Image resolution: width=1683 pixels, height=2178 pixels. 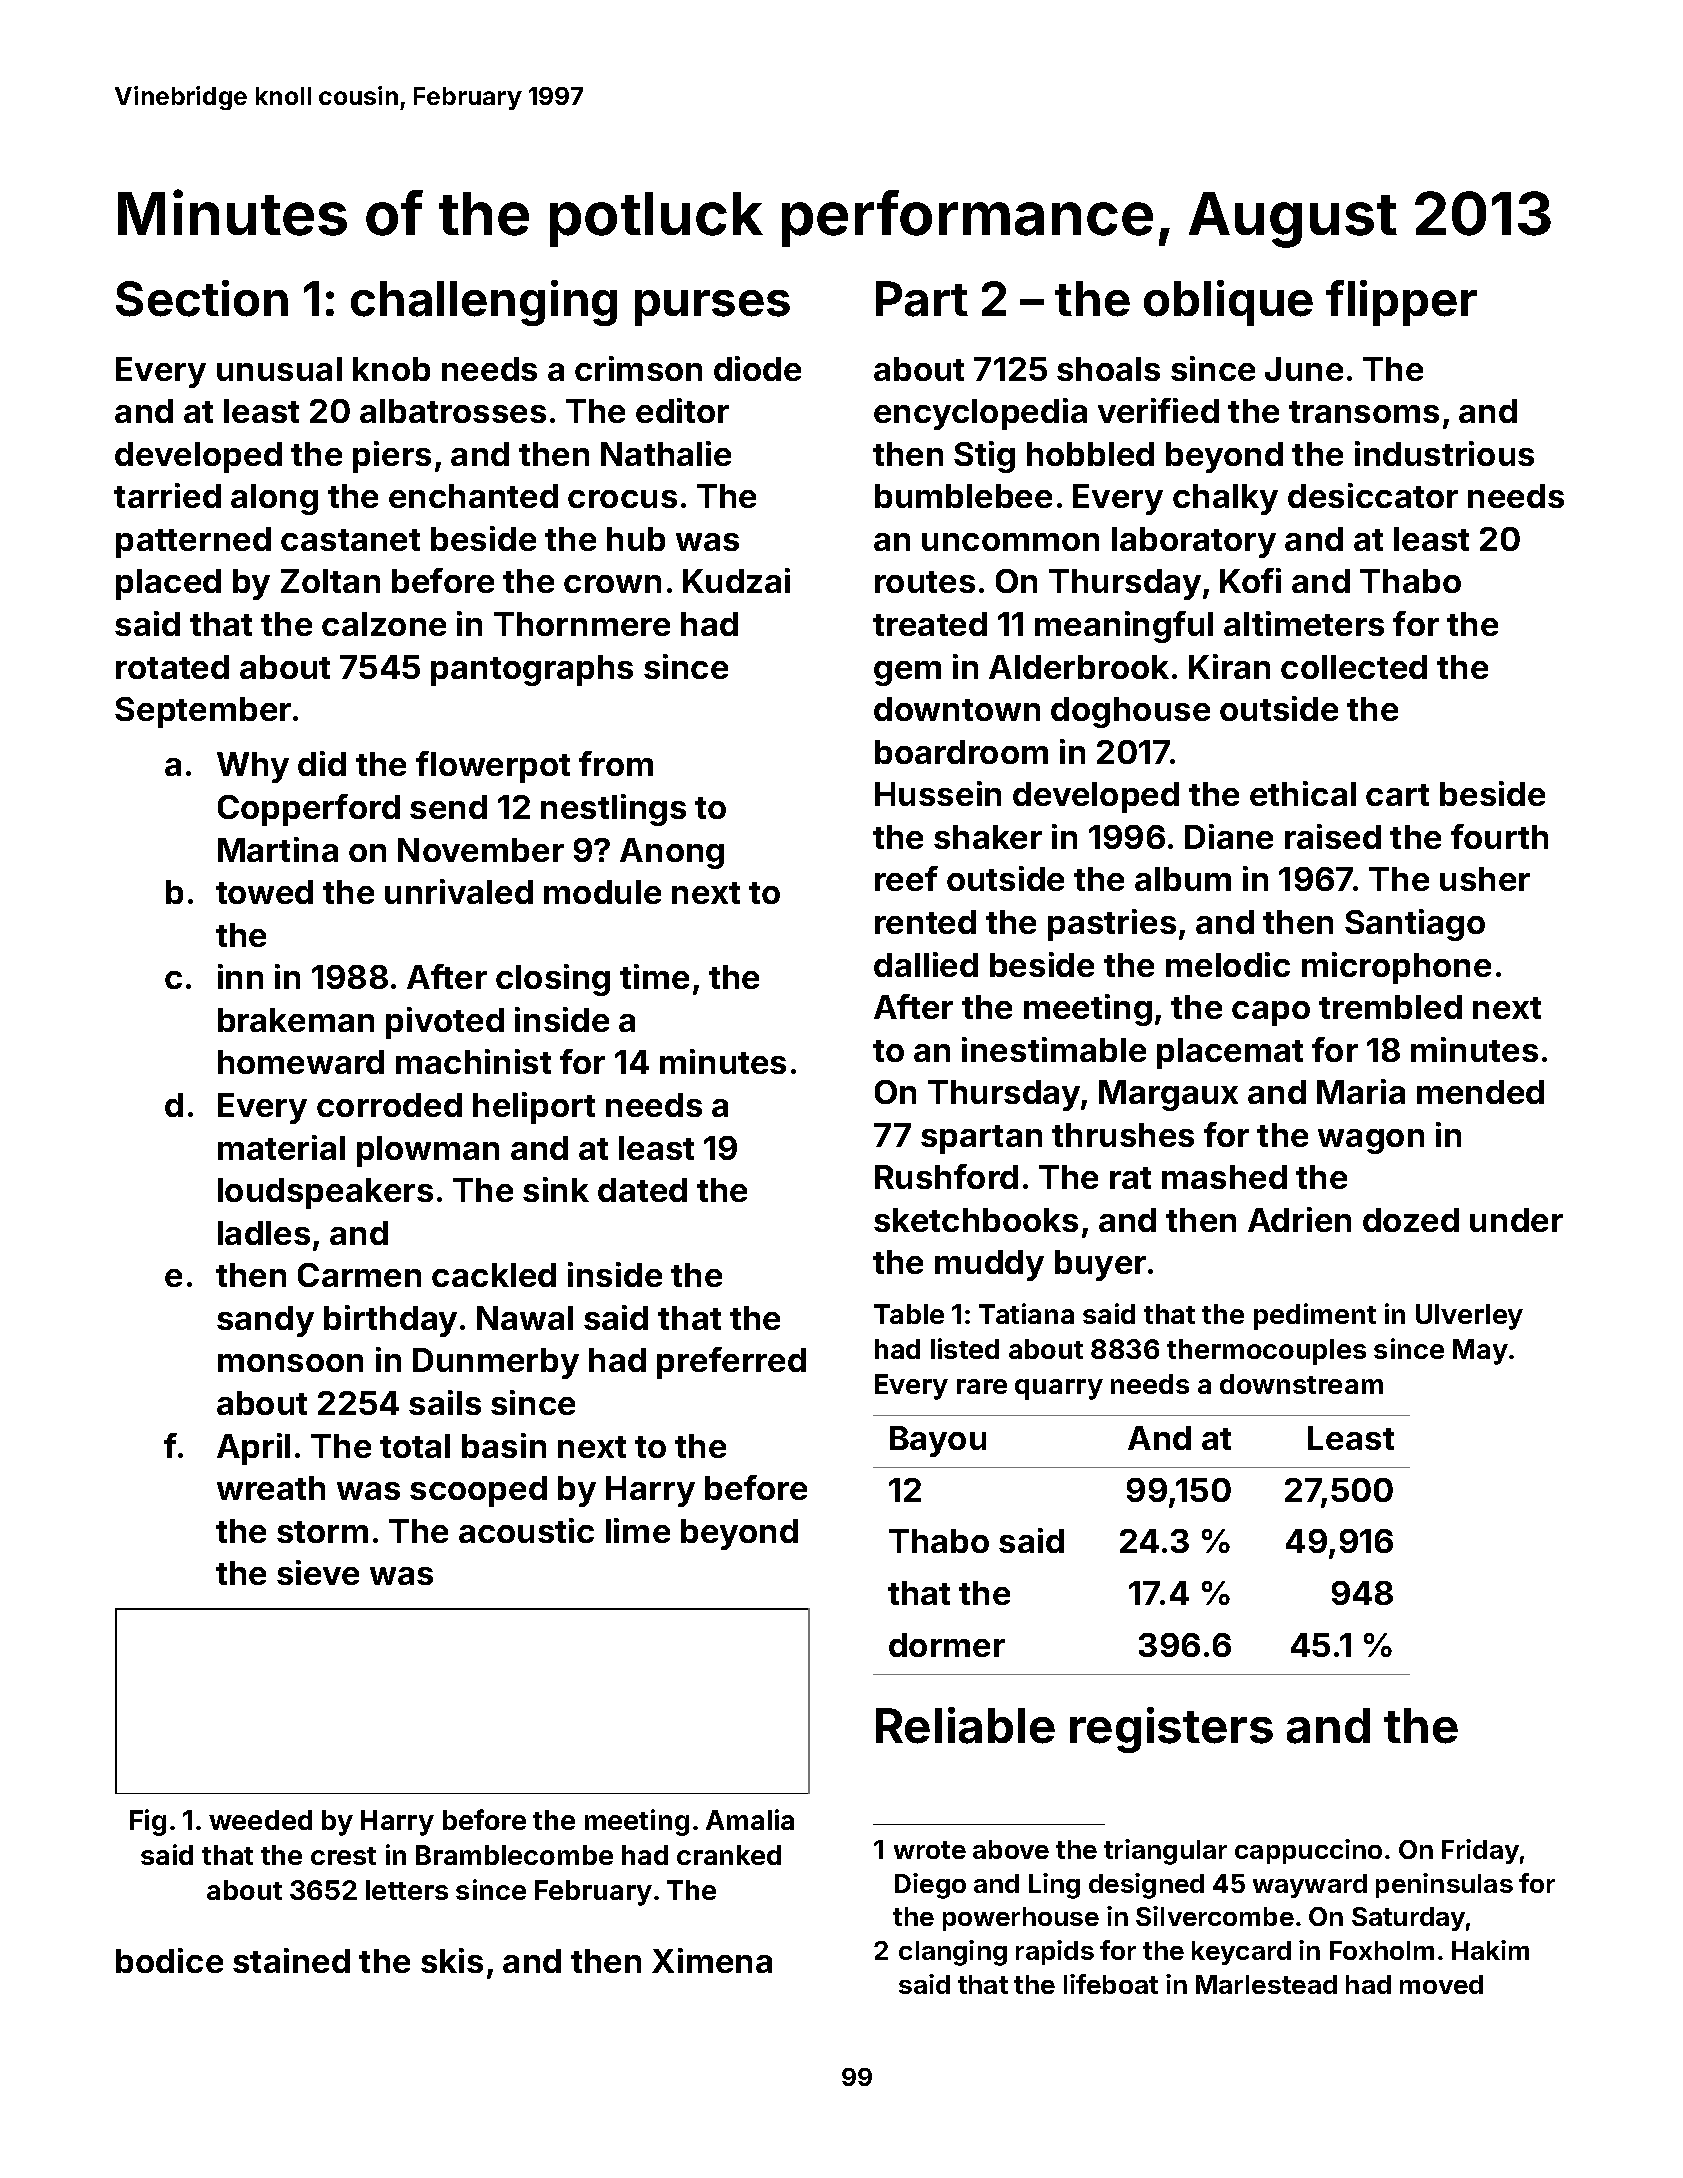 What do you see at coordinates (1266, 1984) in the screenshot?
I see `Marlestead` at bounding box center [1266, 1984].
